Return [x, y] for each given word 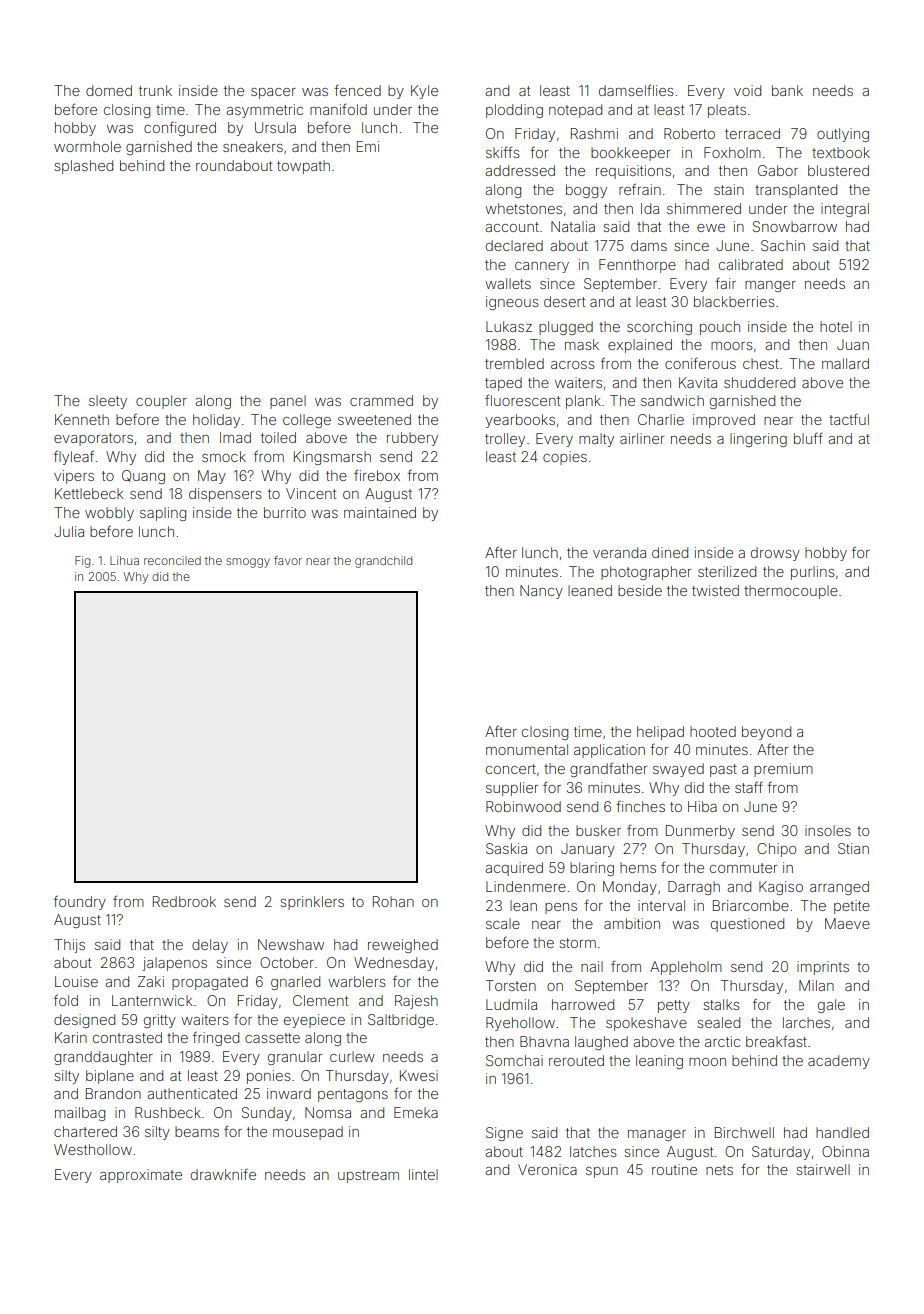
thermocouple [791, 592]
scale [503, 923]
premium [783, 770]
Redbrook [184, 901]
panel [288, 402]
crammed [381, 400]
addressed [520, 170]
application [609, 751]
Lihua [124, 560]
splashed [83, 167]
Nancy [541, 592]
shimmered [704, 208]
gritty [160, 1021]
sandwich [672, 400]
